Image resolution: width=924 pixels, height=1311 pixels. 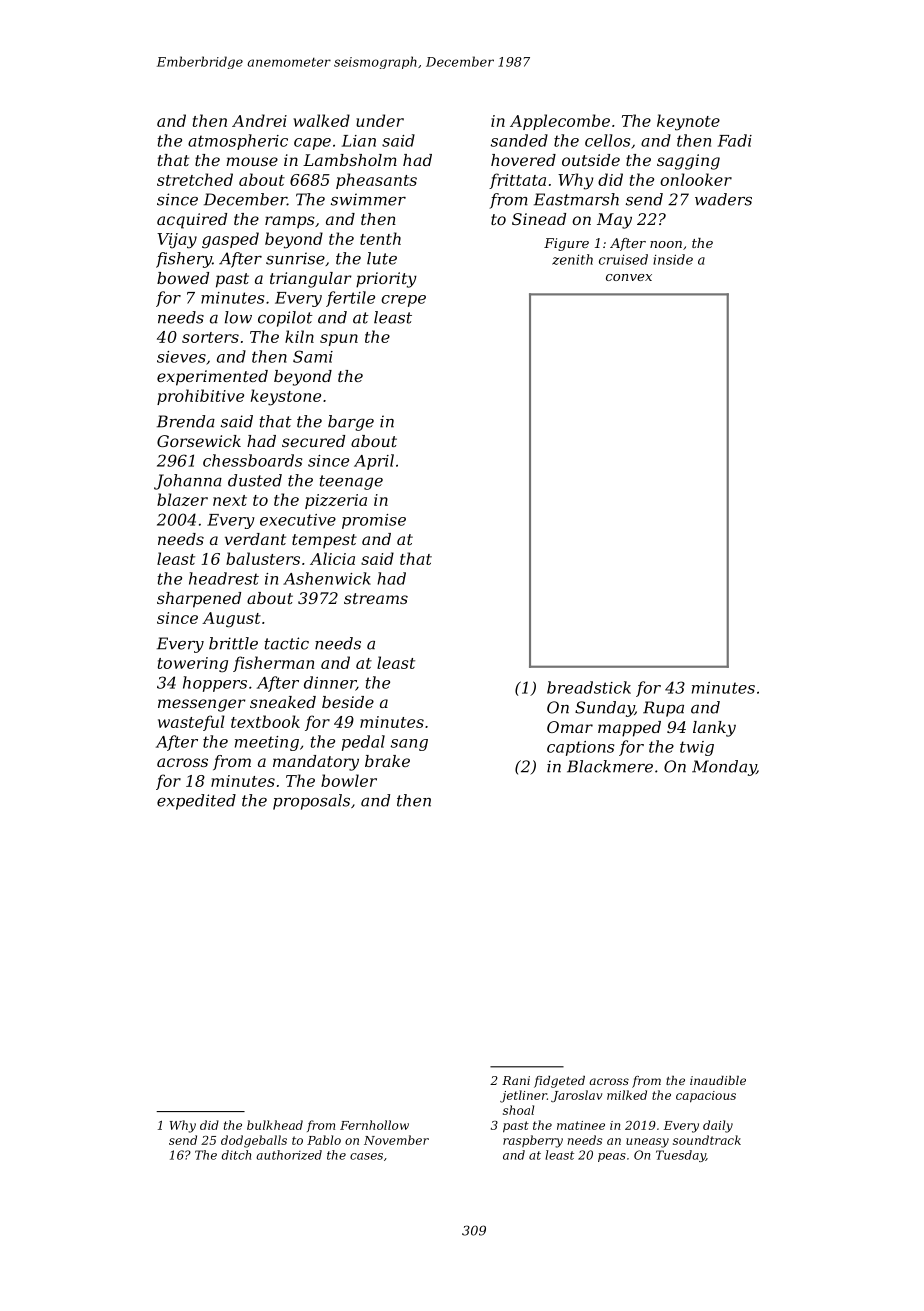 I want to click on daily, so click(x=718, y=1126).
